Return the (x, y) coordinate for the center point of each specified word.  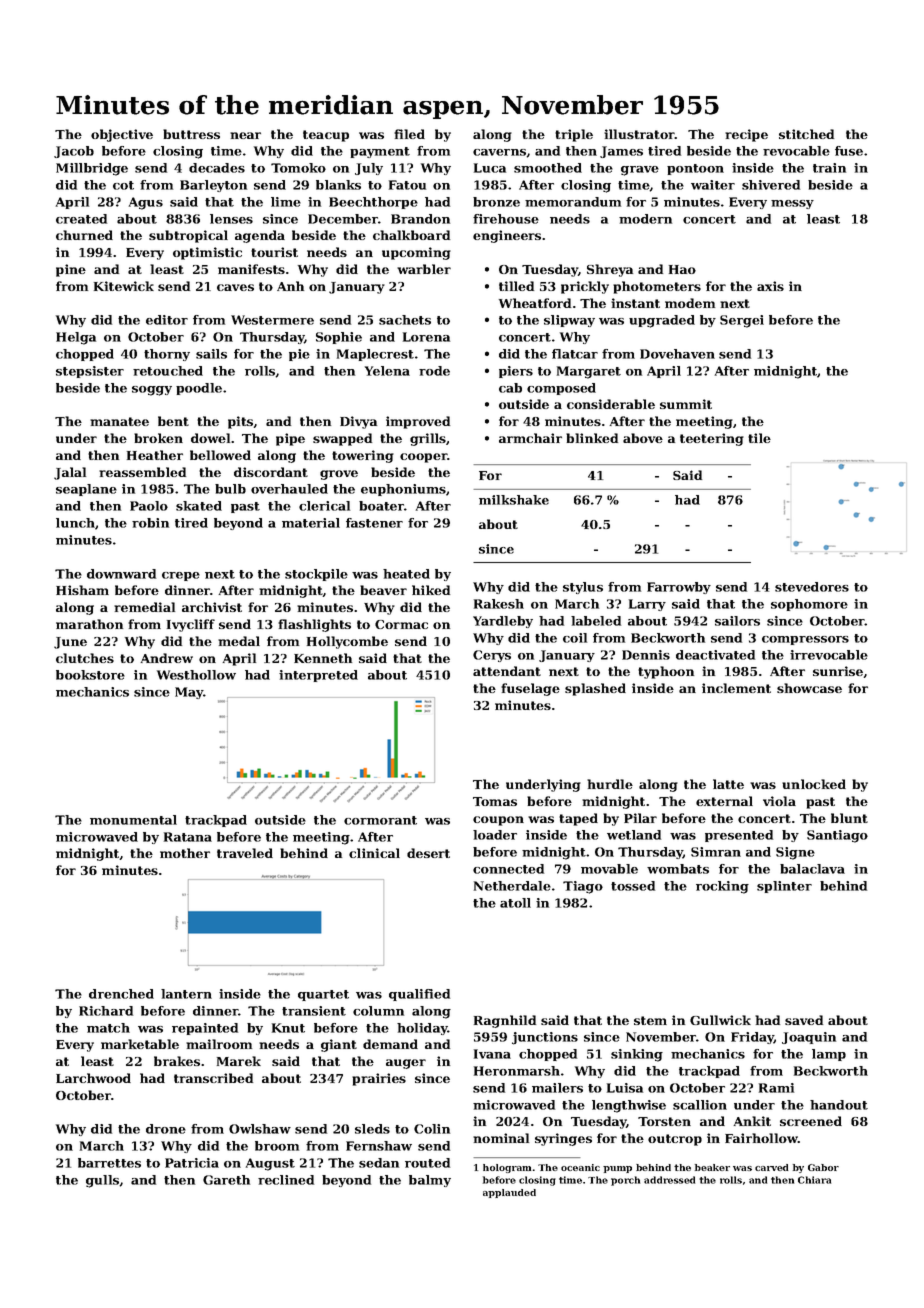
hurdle (610, 784)
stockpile (316, 575)
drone (166, 1129)
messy (792, 204)
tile (759, 438)
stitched (806, 134)
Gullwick (720, 1020)
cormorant (380, 820)
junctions (545, 1038)
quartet (323, 995)
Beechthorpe (373, 203)
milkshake (514, 500)
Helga (76, 338)
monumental (133, 820)
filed (409, 134)
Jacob (74, 152)
